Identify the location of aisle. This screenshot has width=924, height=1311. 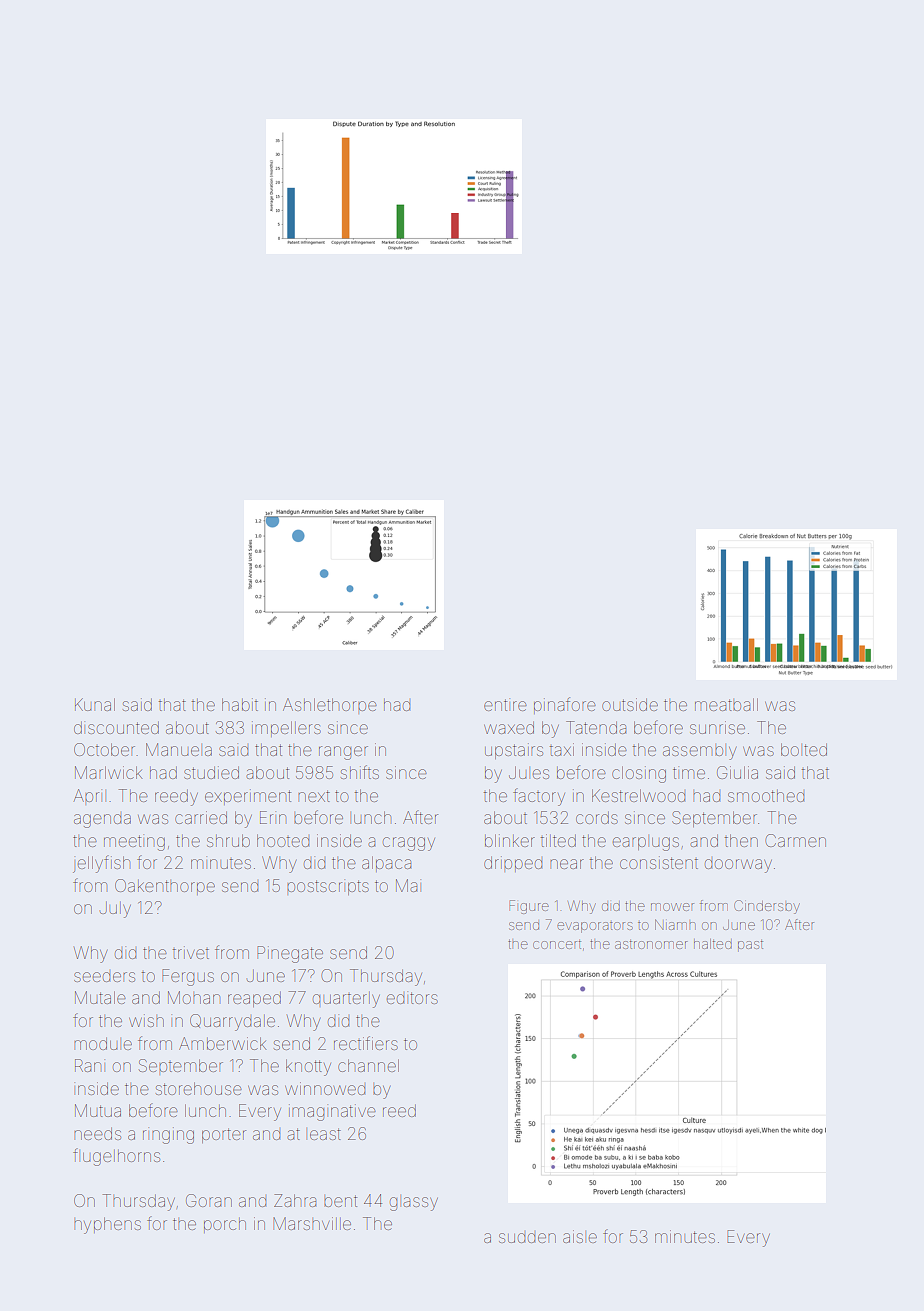
(580, 1236).
